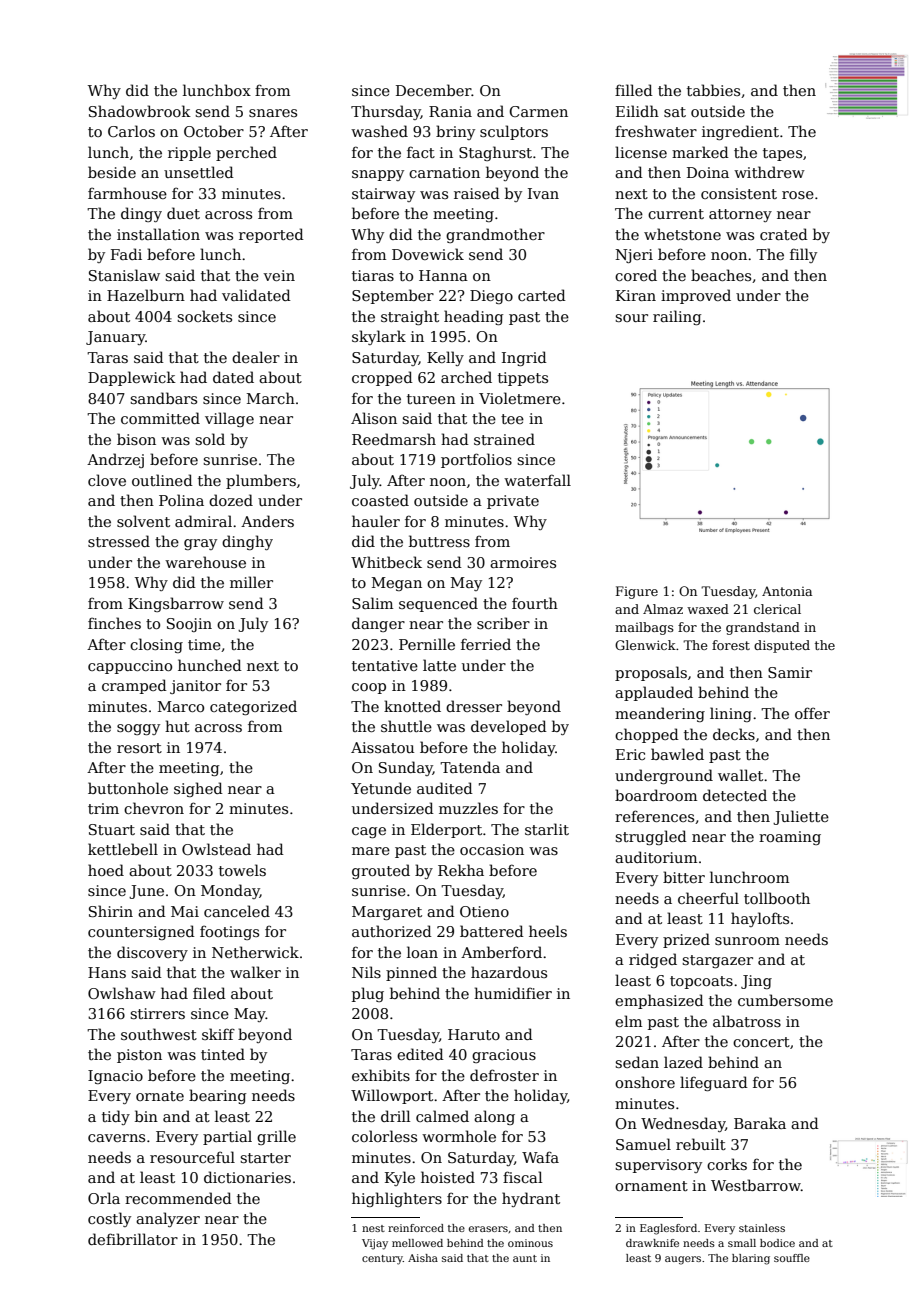 This image has height=1308, width=924. What do you see at coordinates (109, 1219) in the image?
I see `costly` at bounding box center [109, 1219].
